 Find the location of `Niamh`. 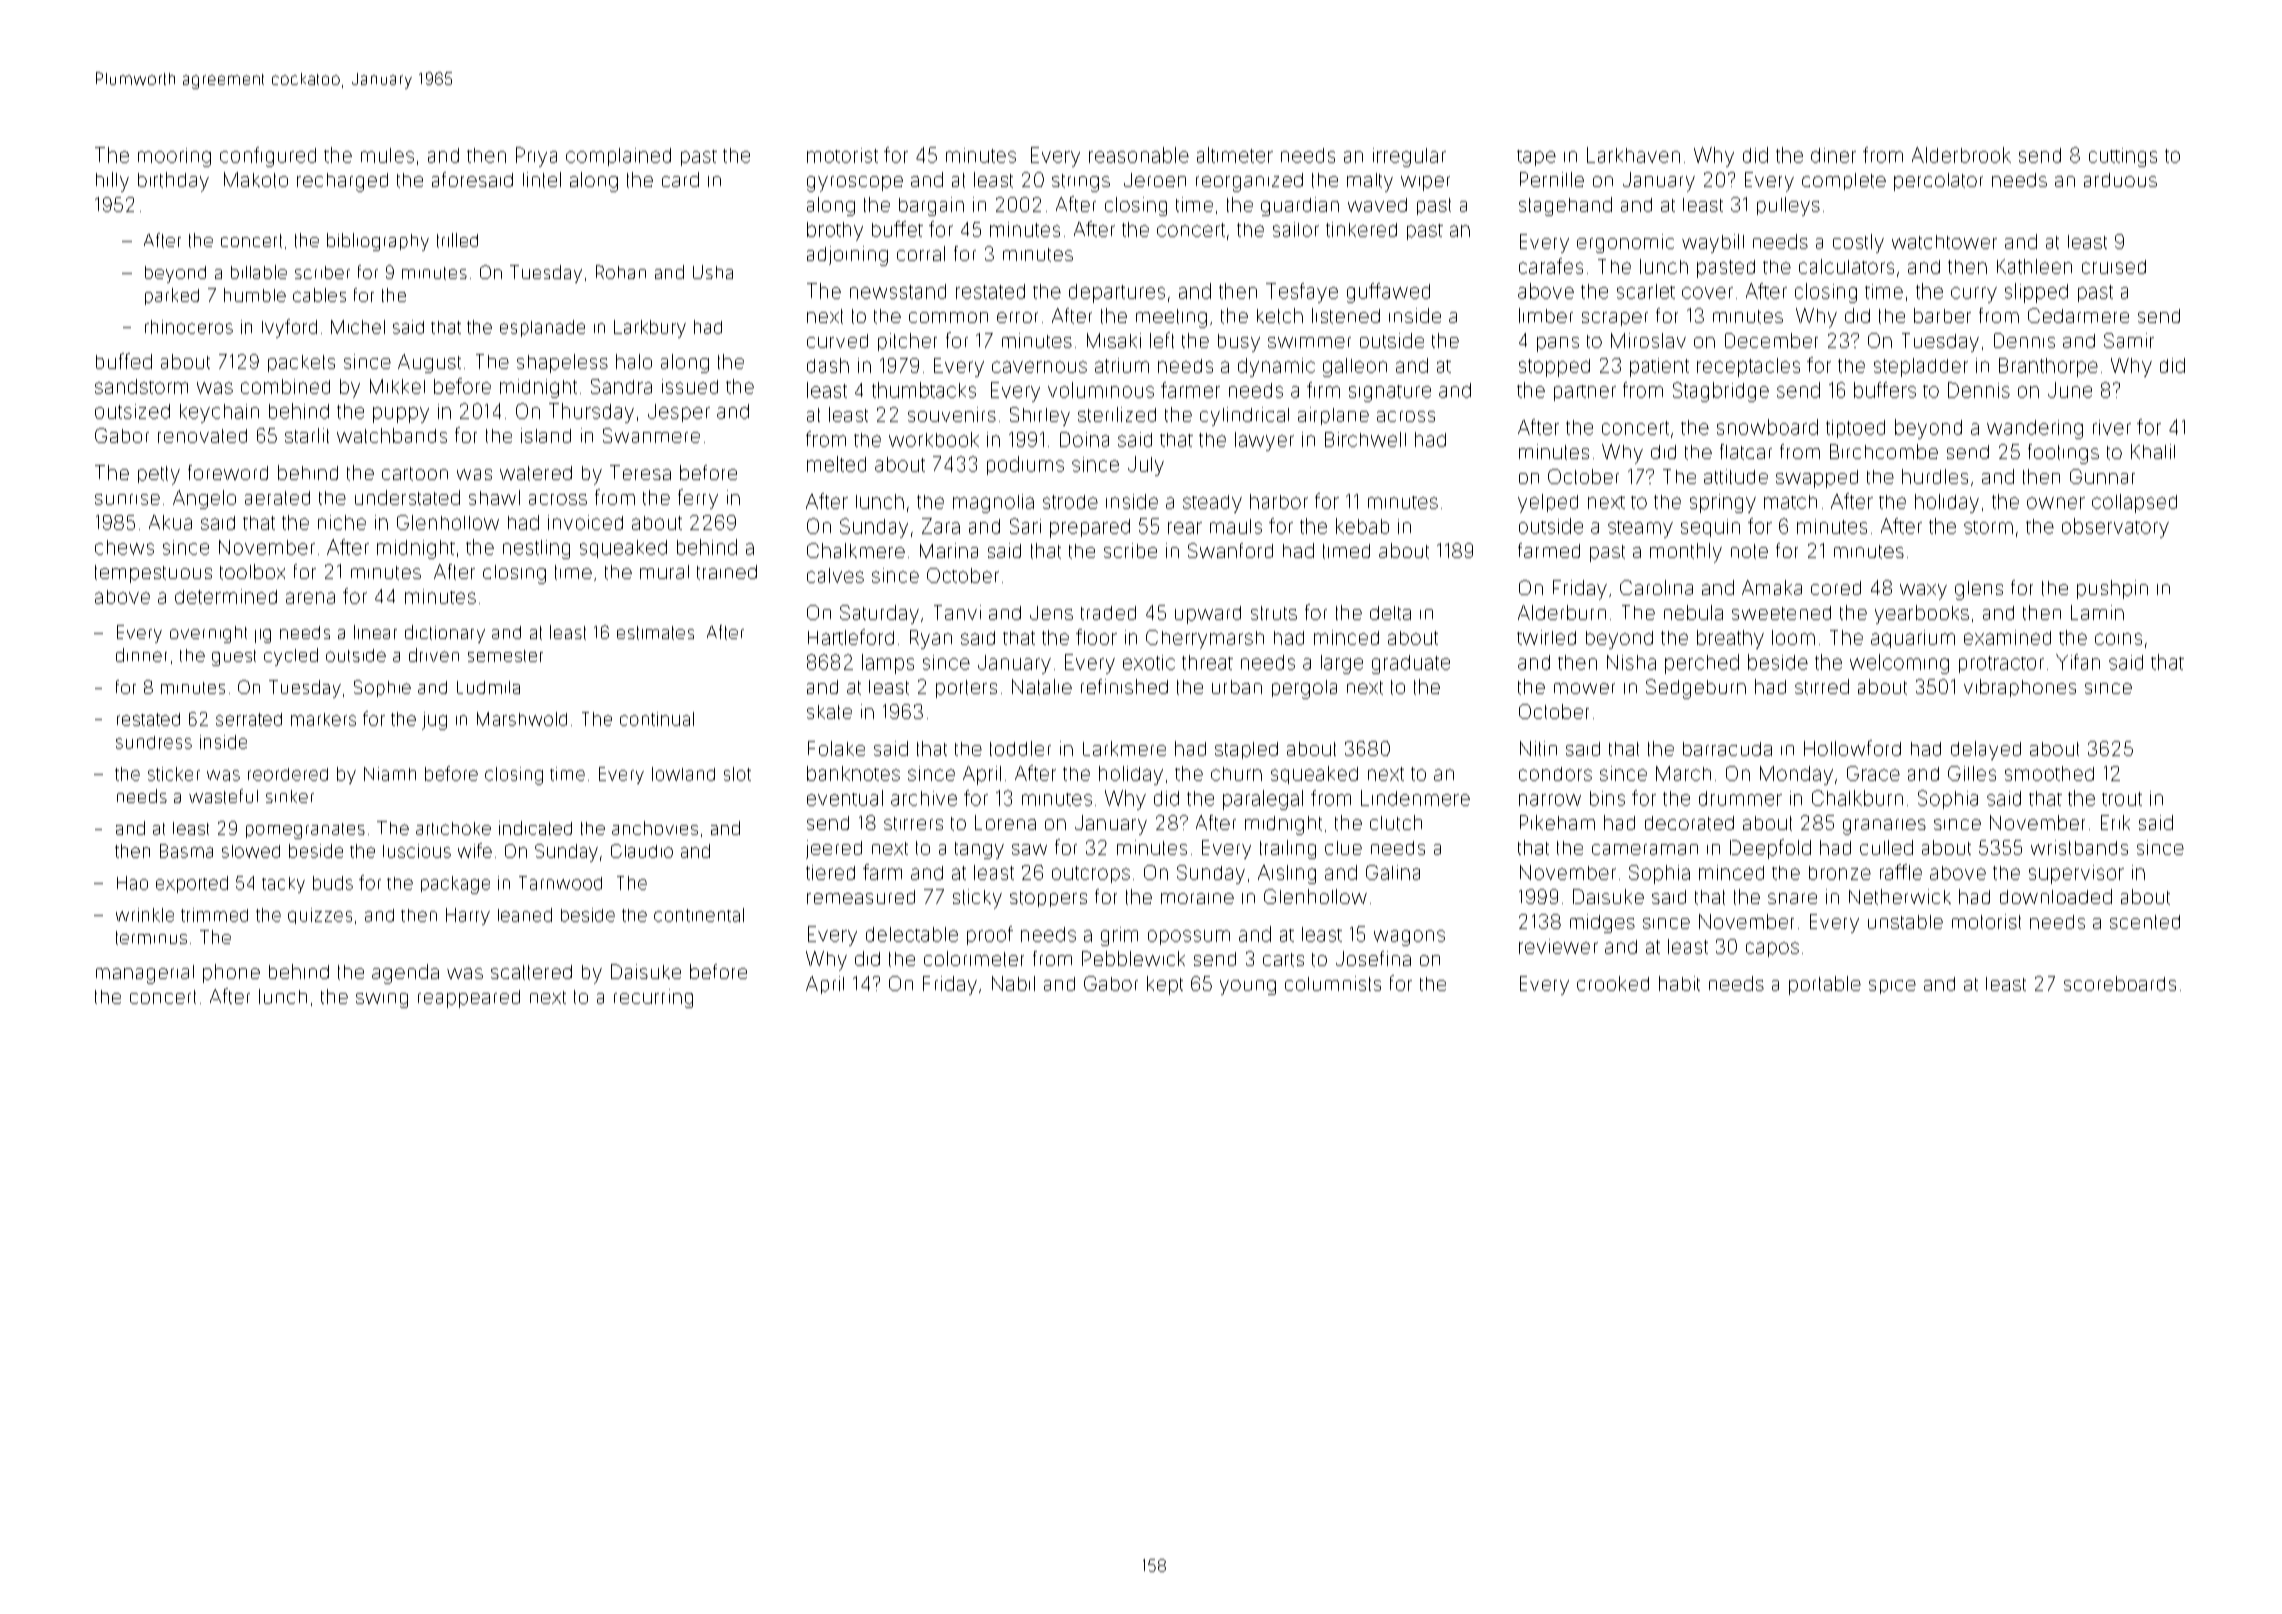

Niamh is located at coordinates (390, 774).
